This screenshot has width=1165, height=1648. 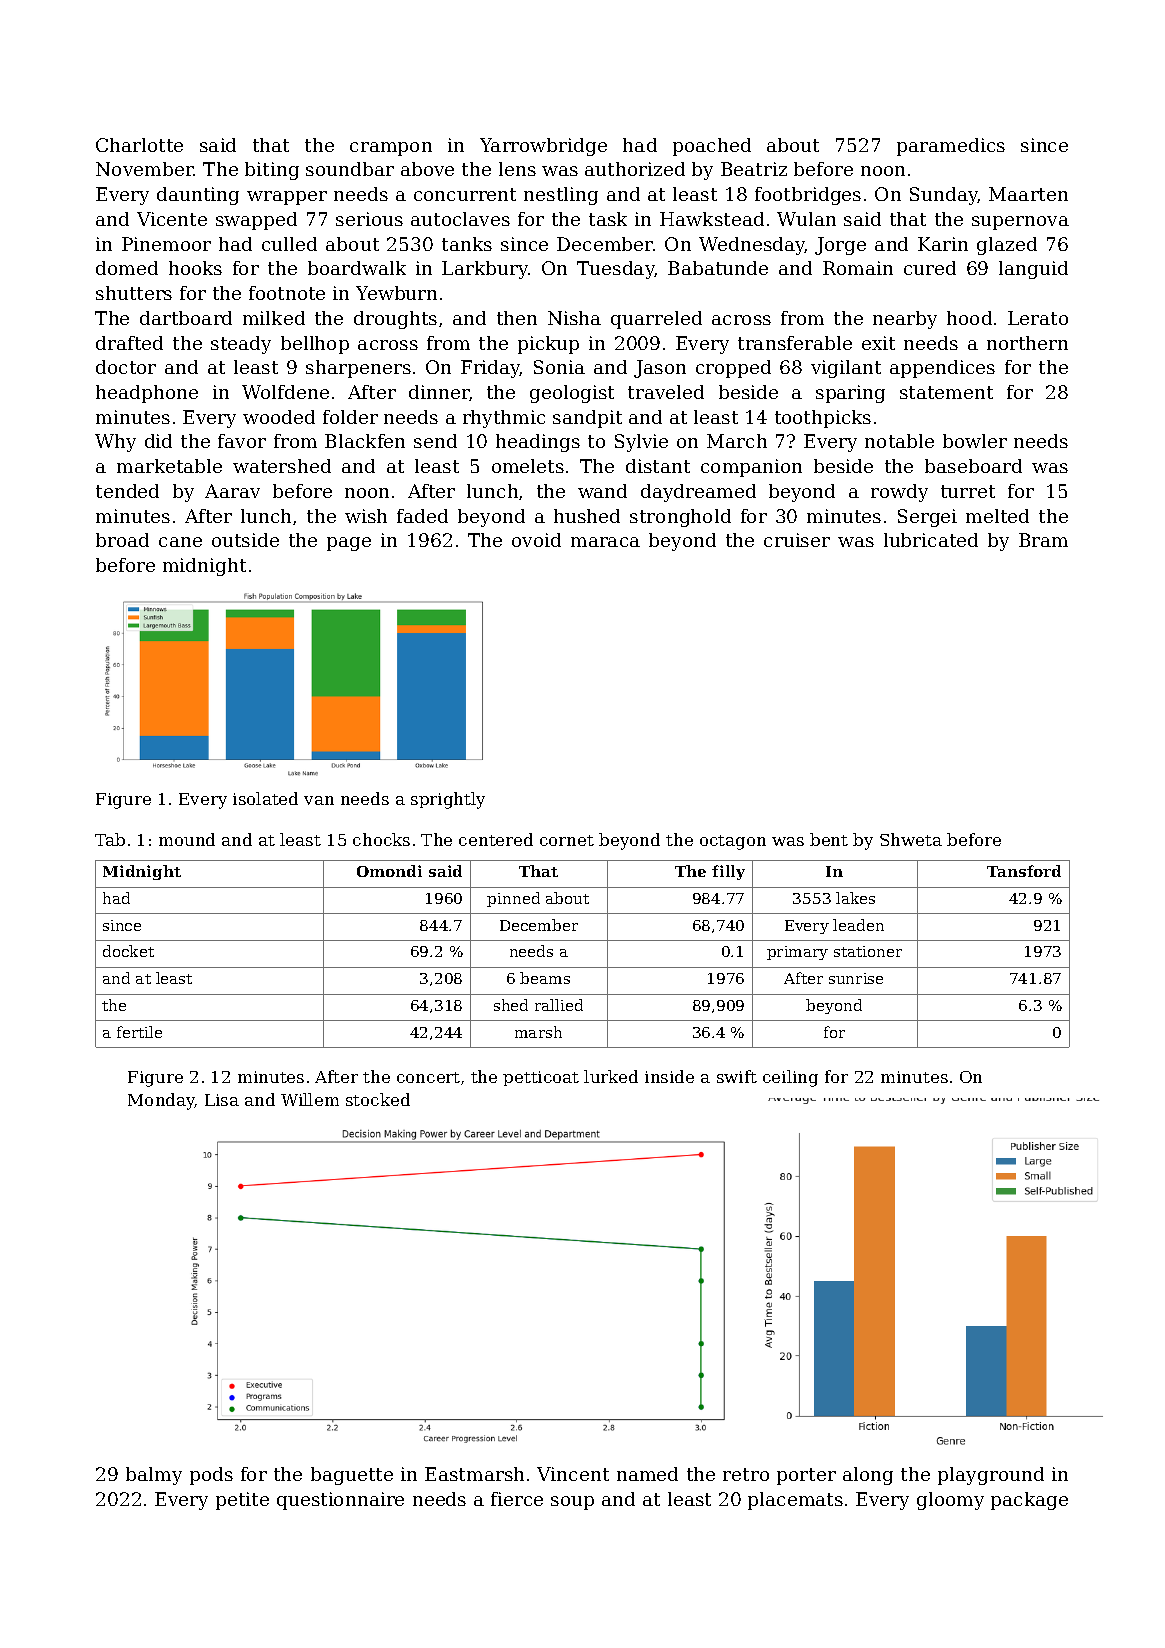 What do you see at coordinates (287, 198) in the screenshot?
I see `wrapper` at bounding box center [287, 198].
